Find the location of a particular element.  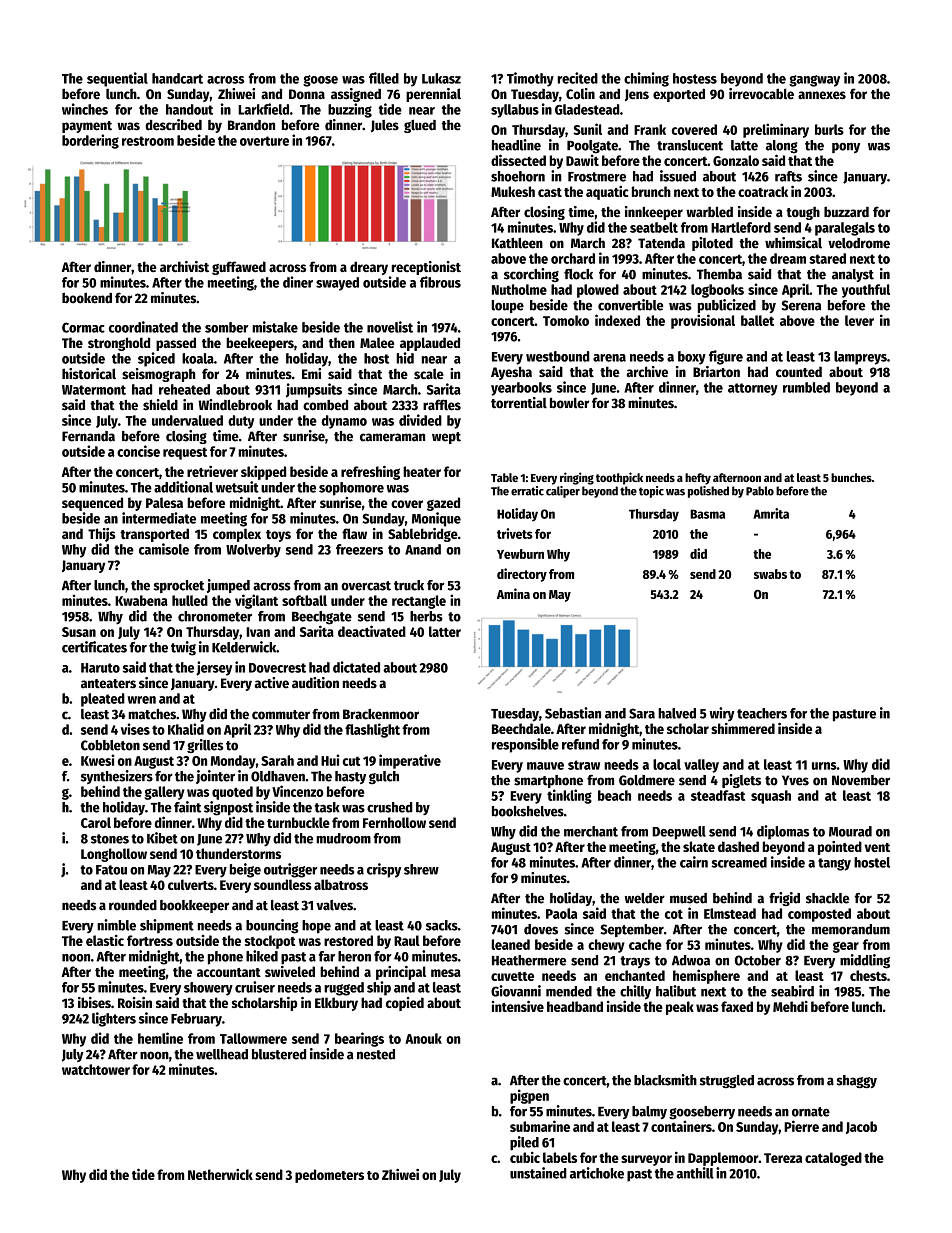

toys is located at coordinates (278, 536).
